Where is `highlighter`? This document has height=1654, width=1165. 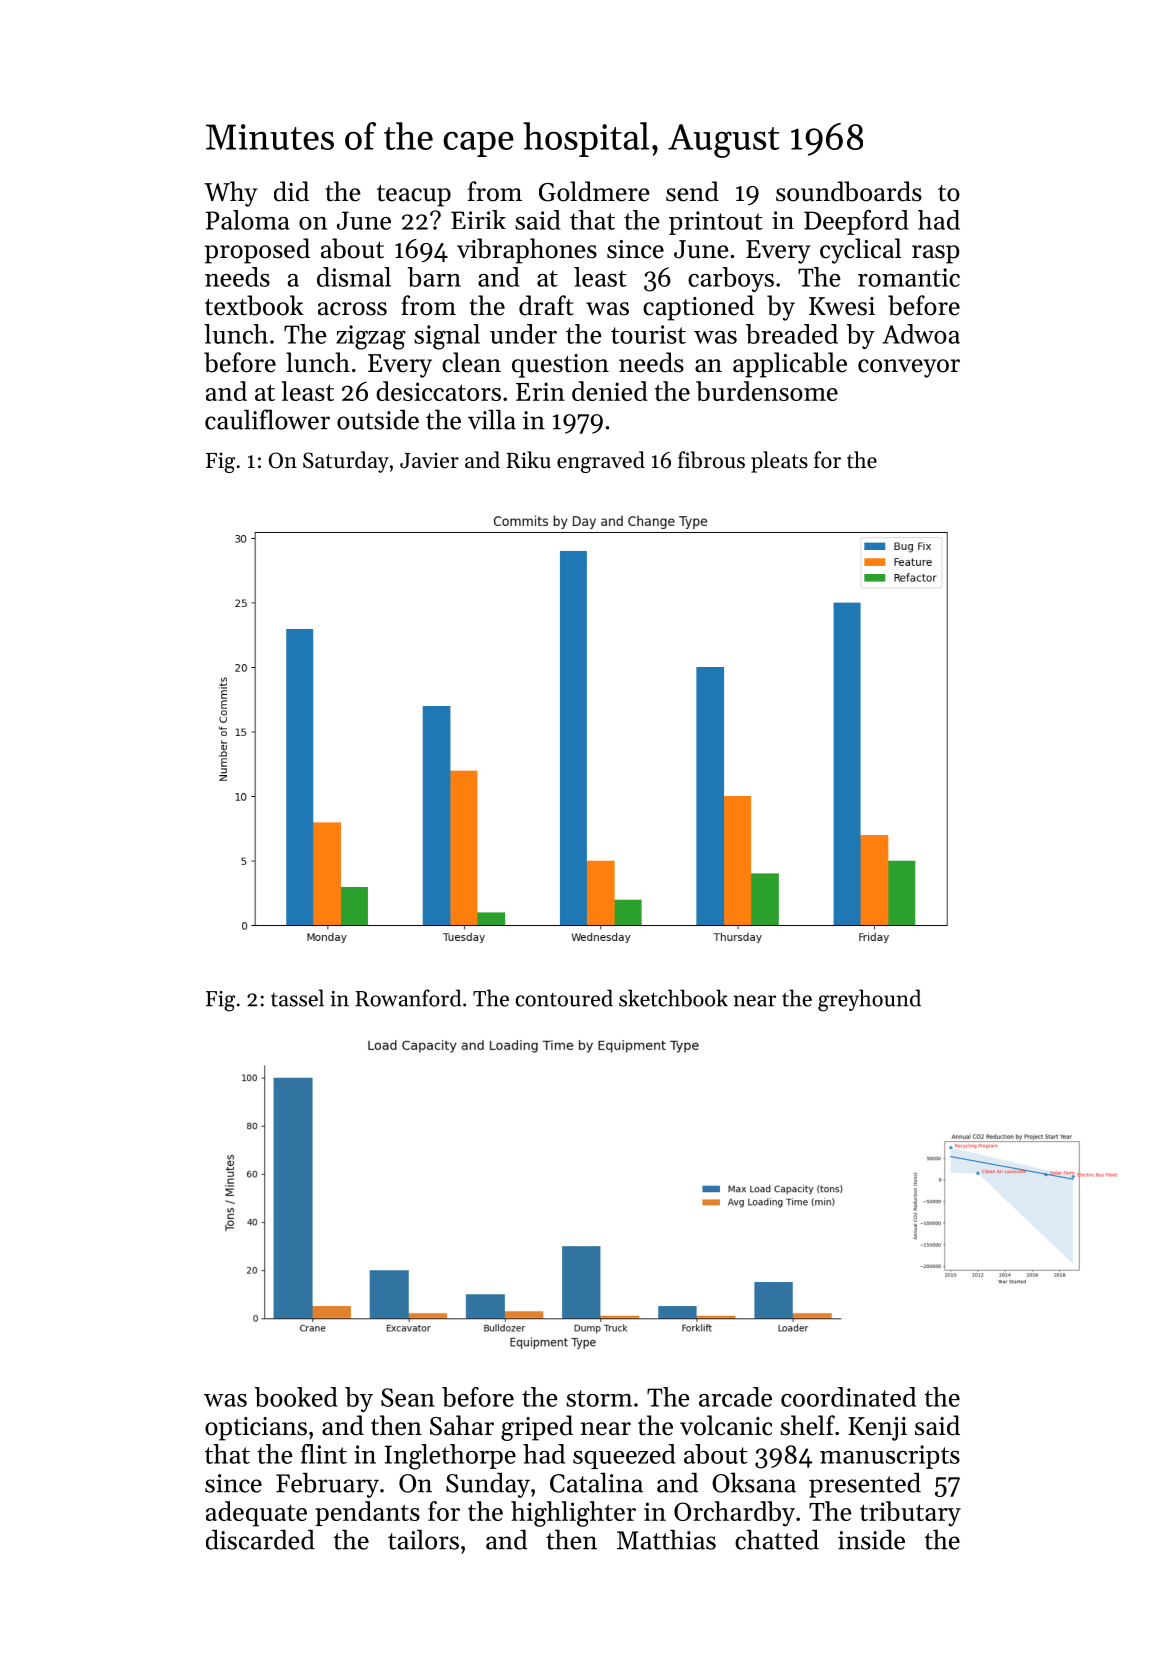 highlighter is located at coordinates (573, 1514).
